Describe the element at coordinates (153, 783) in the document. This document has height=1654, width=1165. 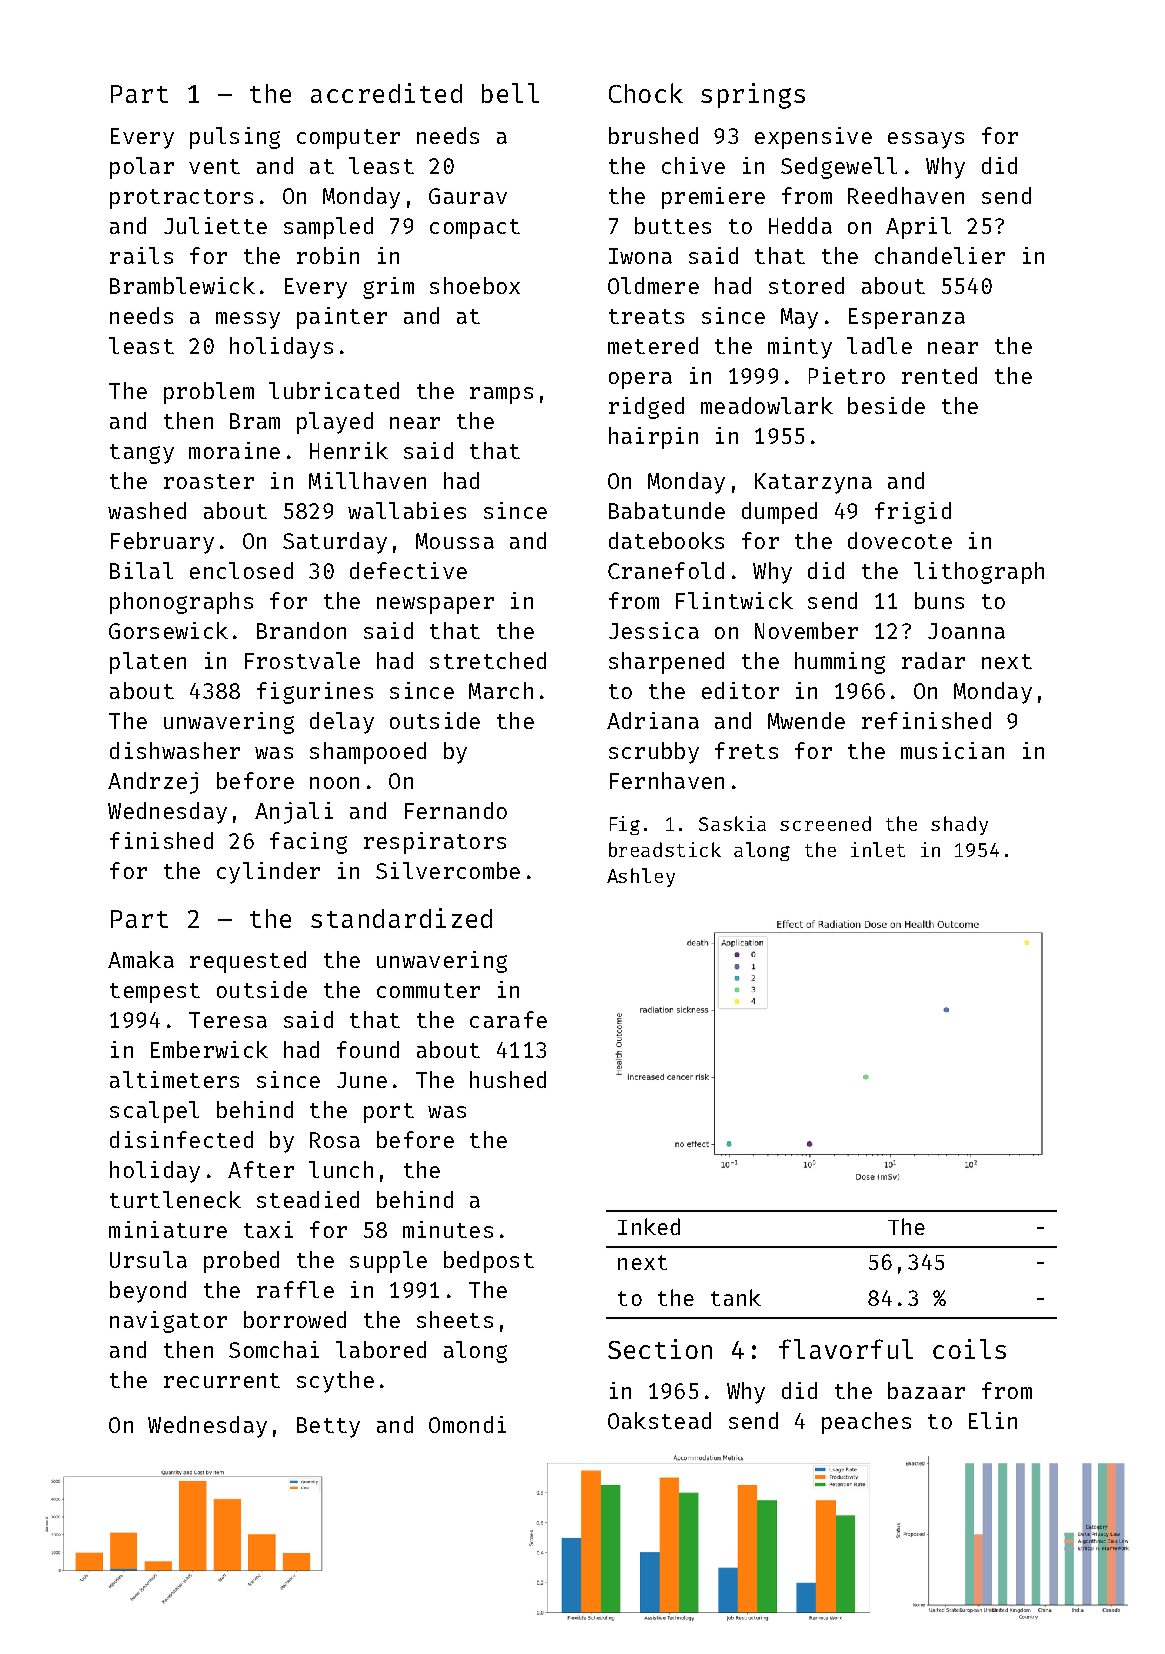
I see `Andrzej` at that location.
